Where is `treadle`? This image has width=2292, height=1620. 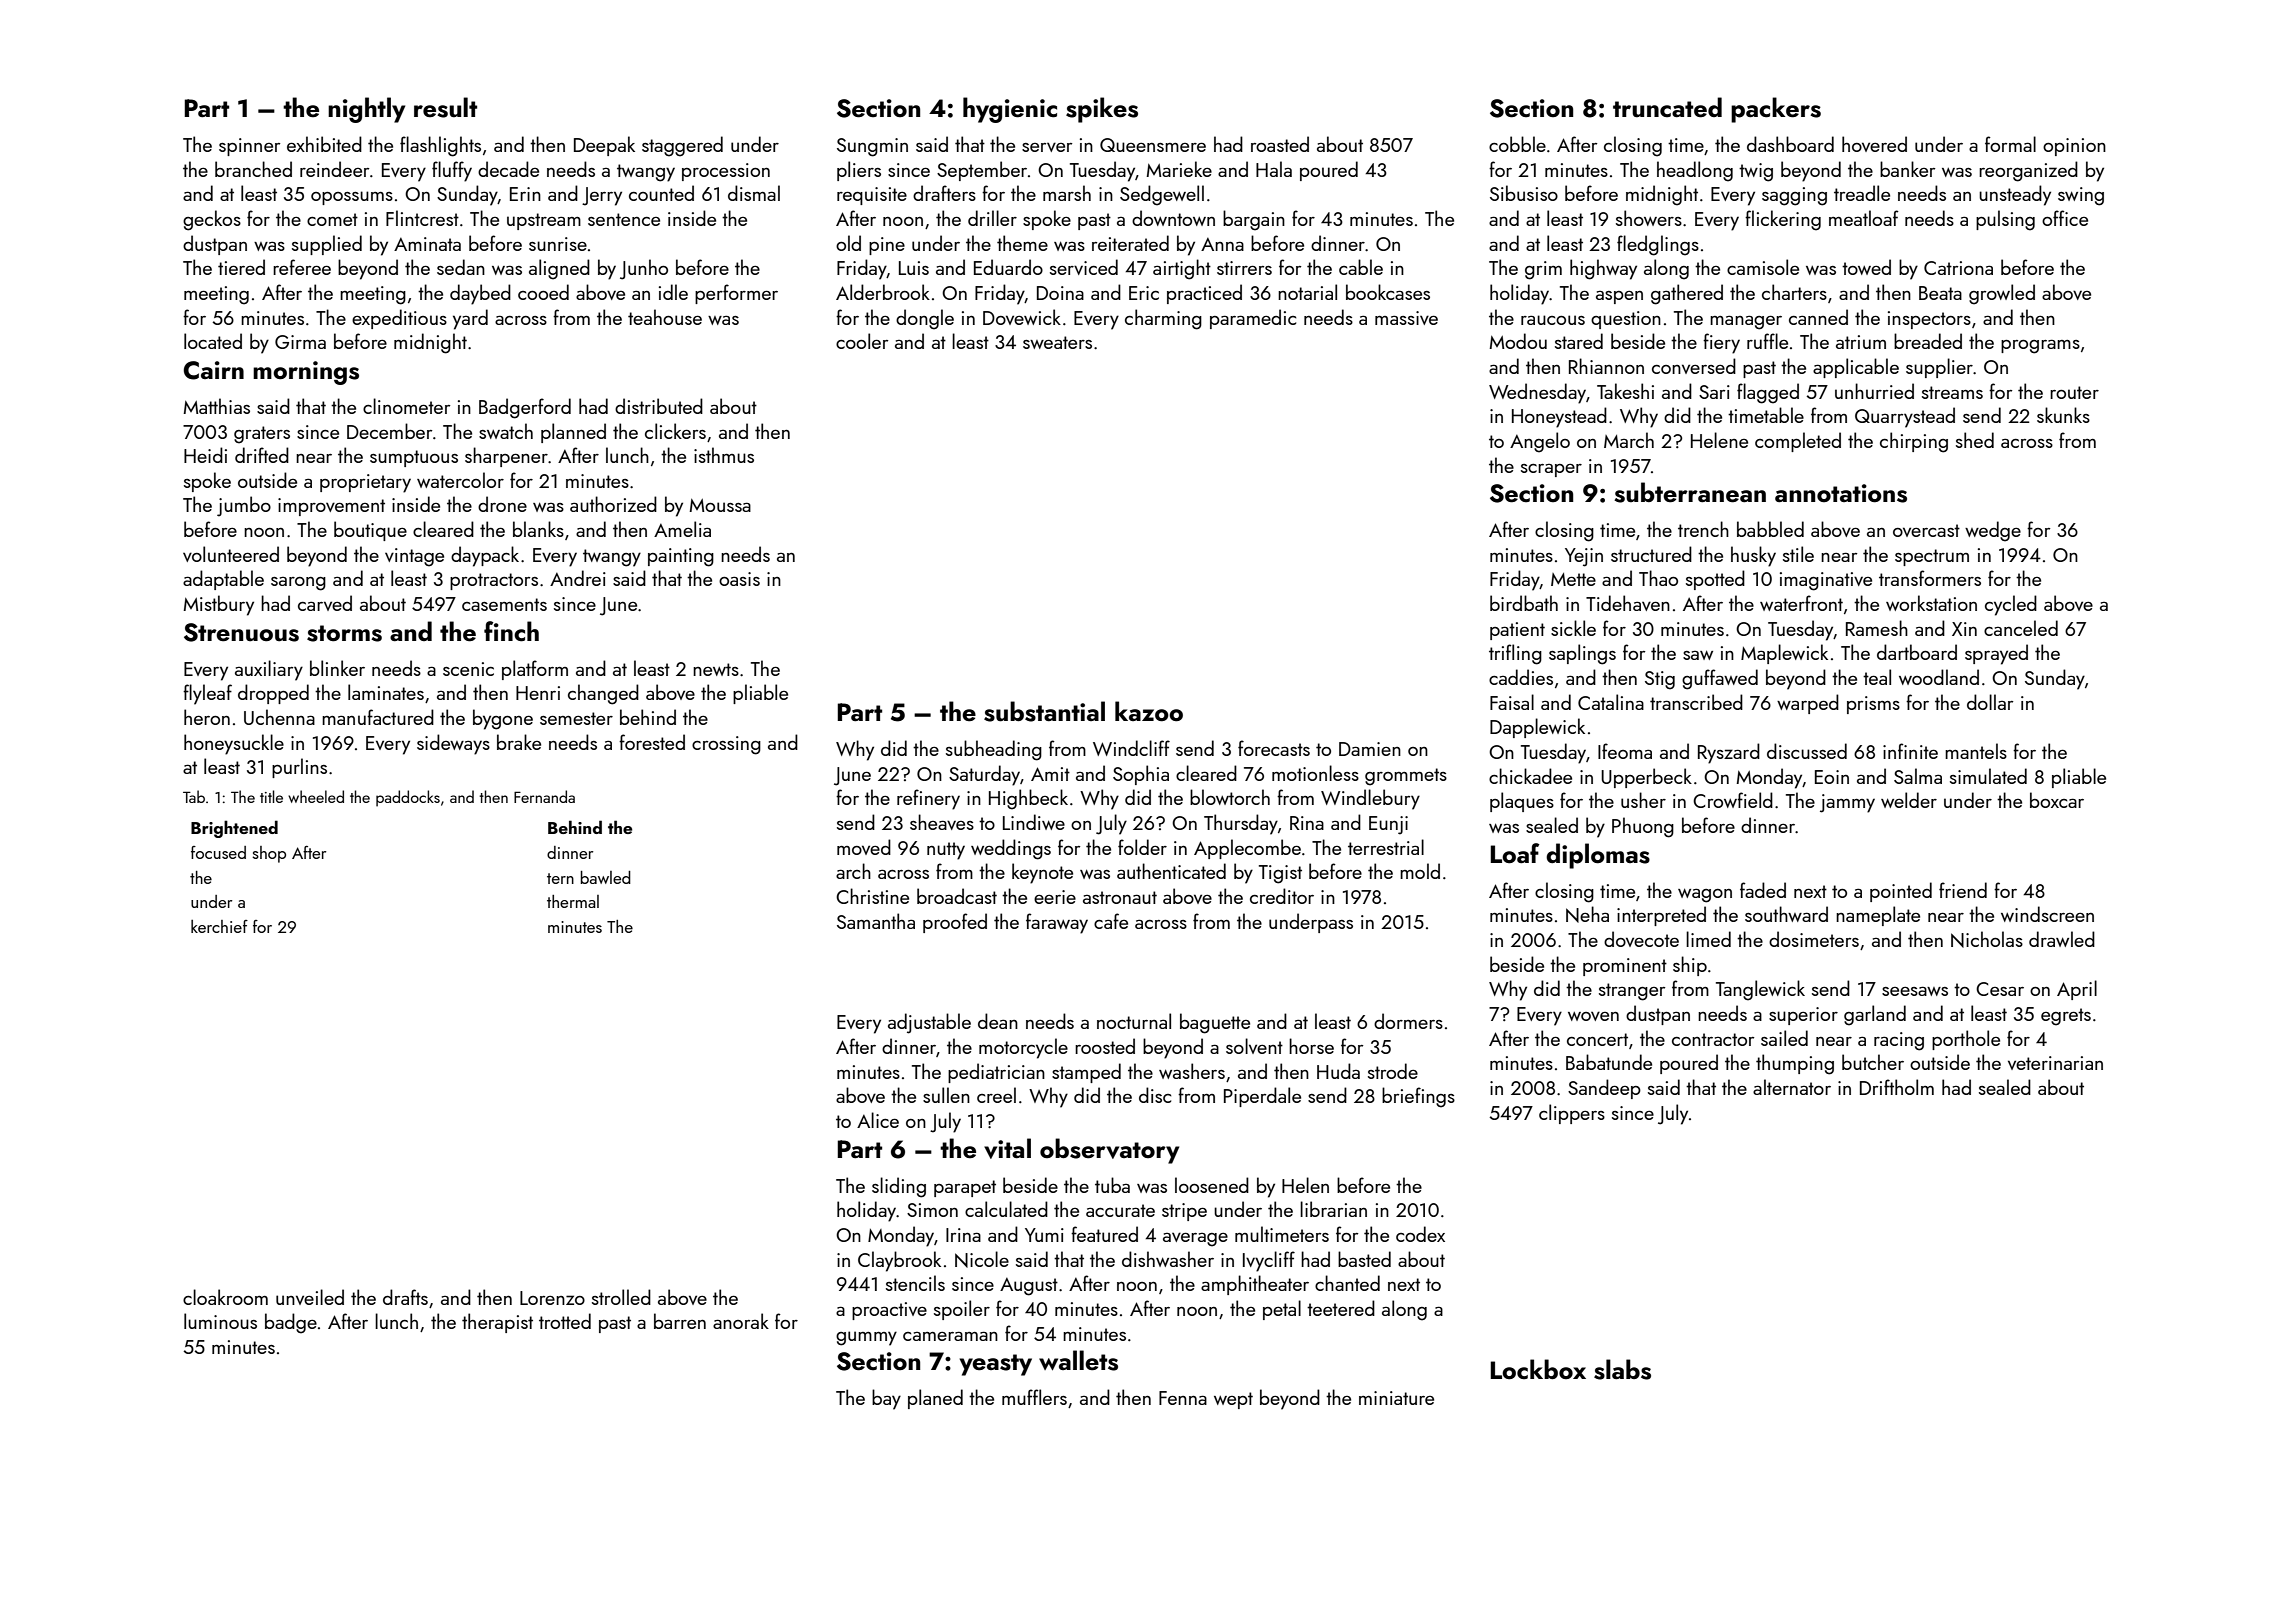 treadle is located at coordinates (1862, 193).
